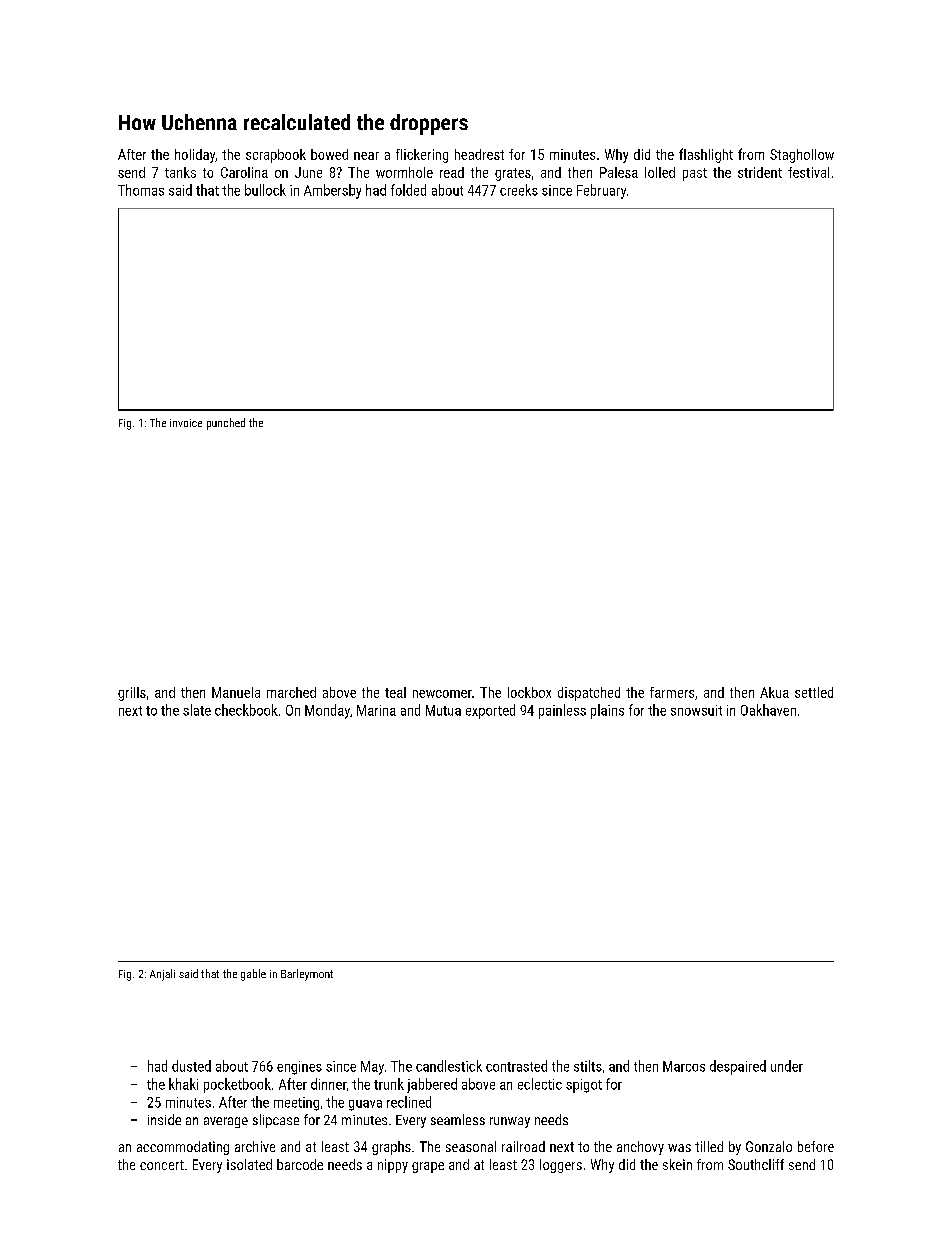 This page has height=1233, width=952. I want to click on Staghollow, so click(802, 156).
